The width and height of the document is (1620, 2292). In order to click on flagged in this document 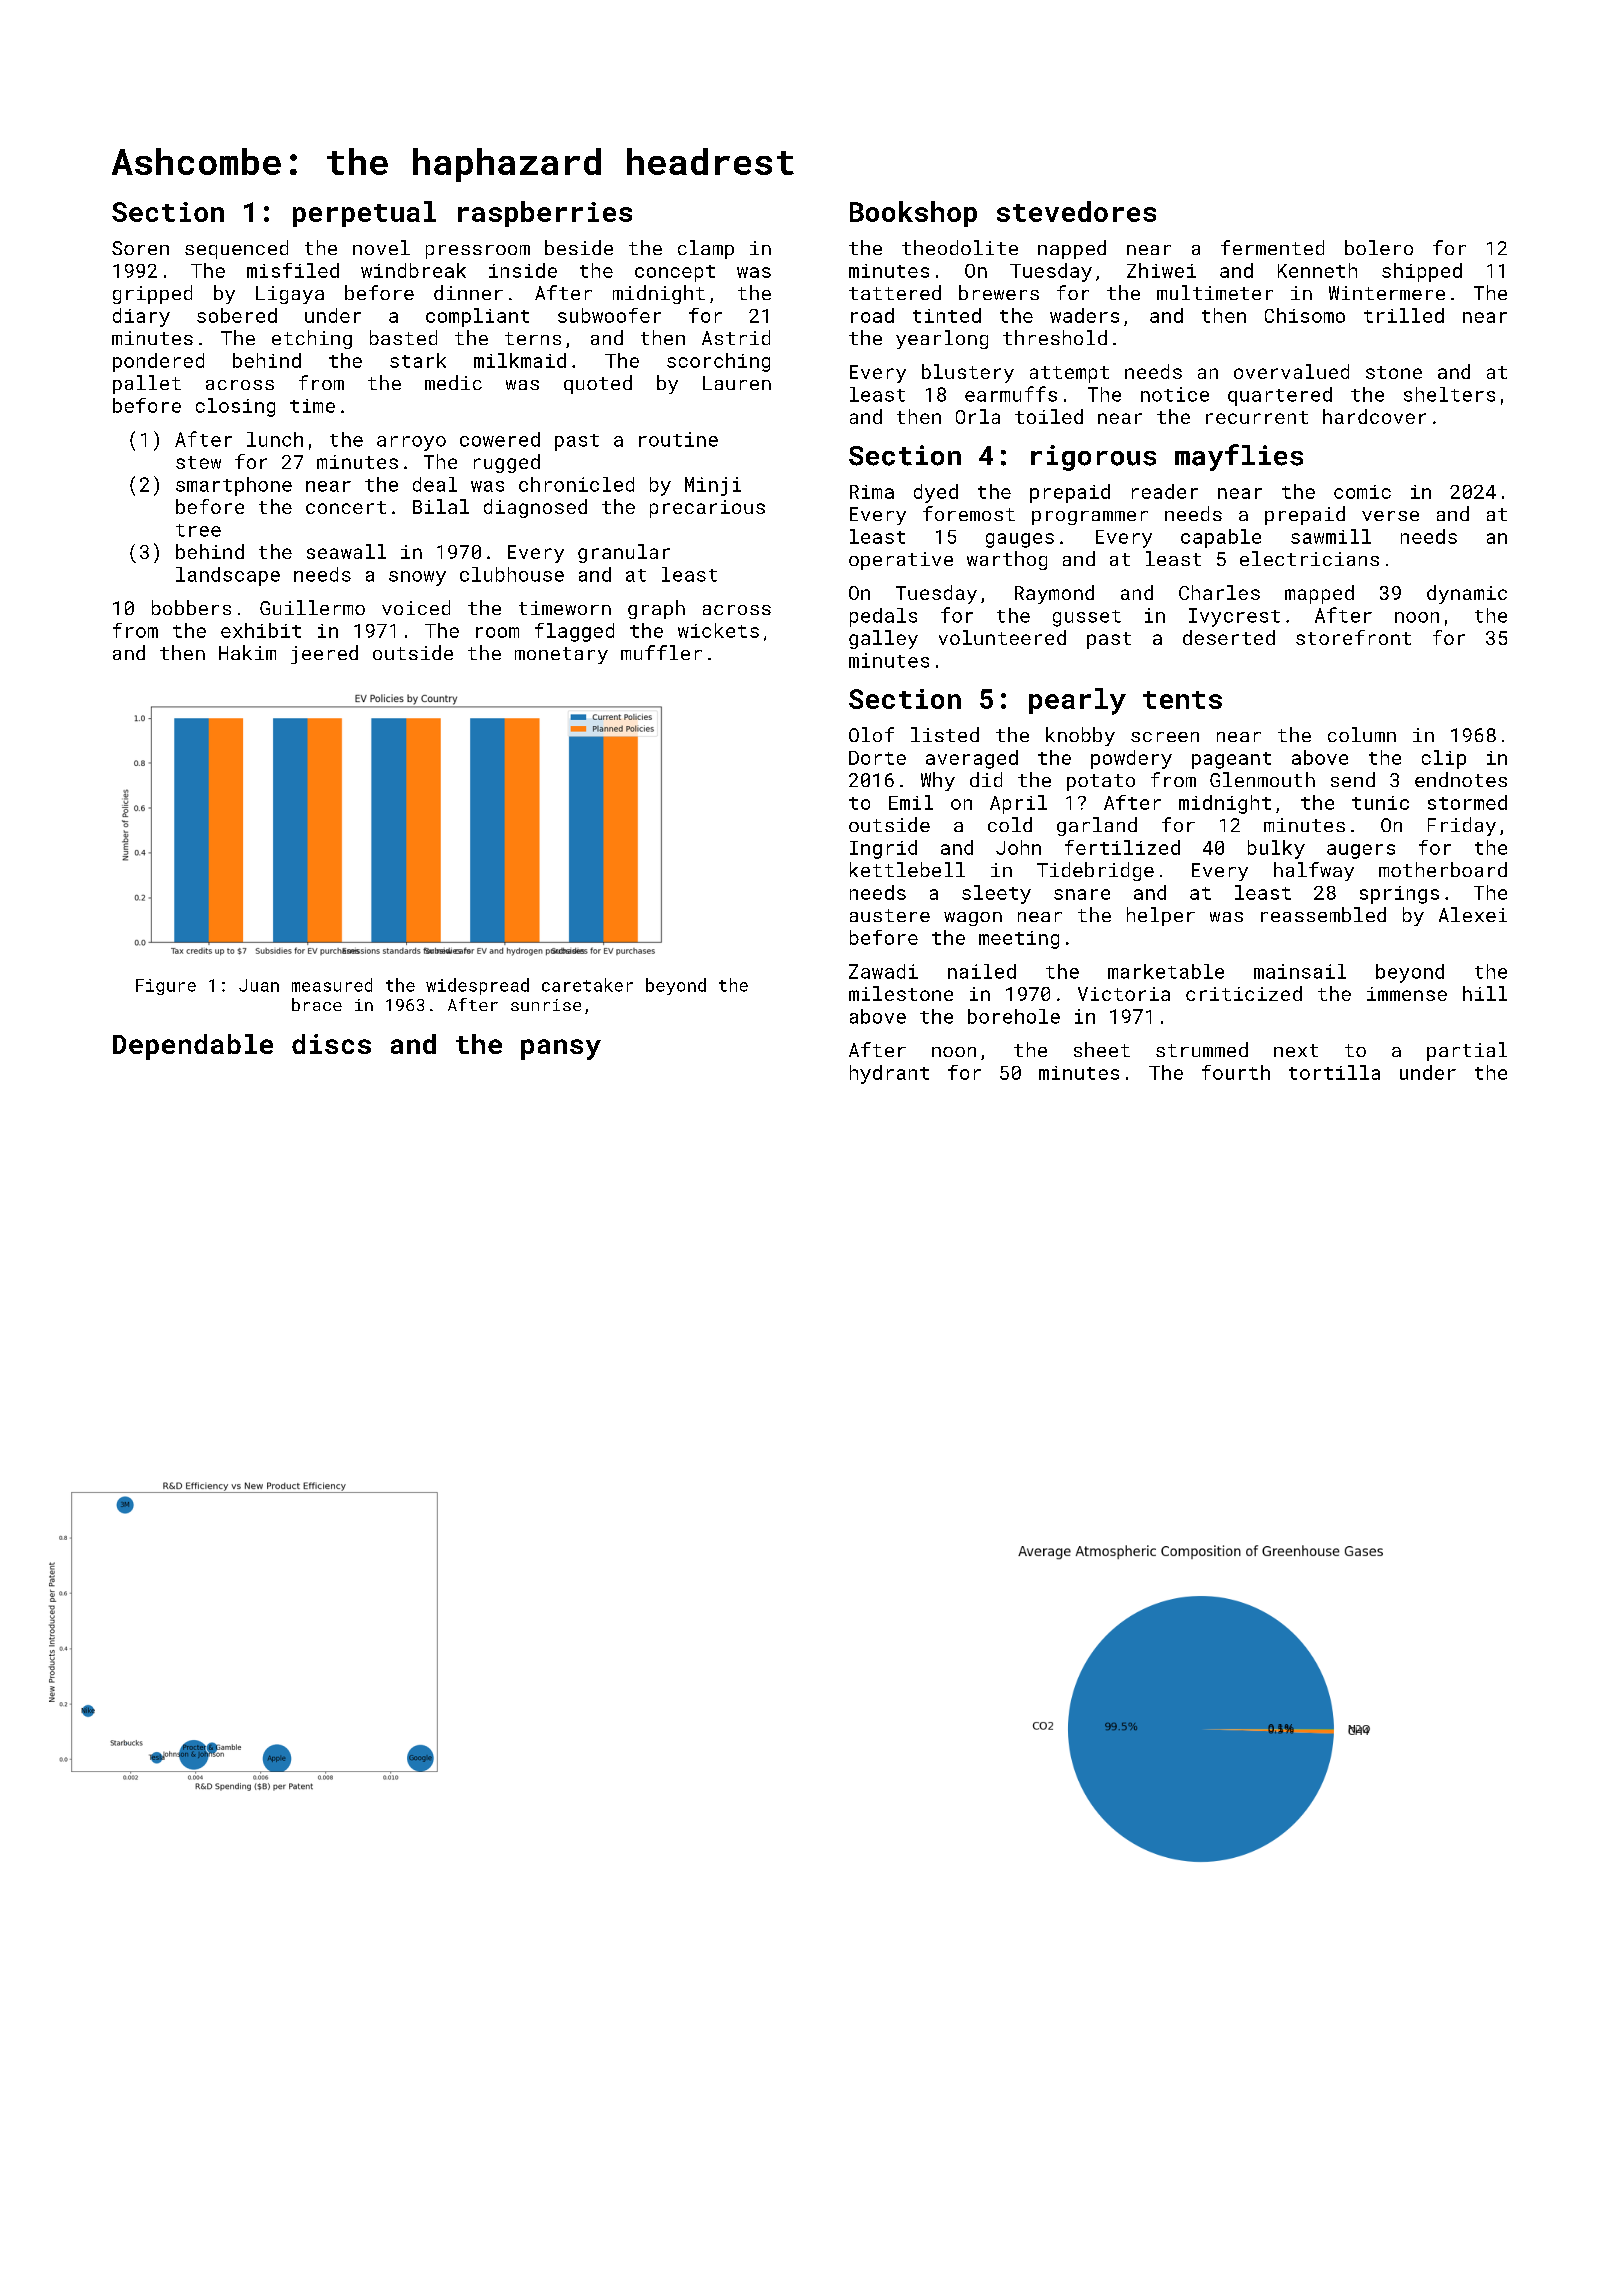, I will do `click(574, 632)`.
